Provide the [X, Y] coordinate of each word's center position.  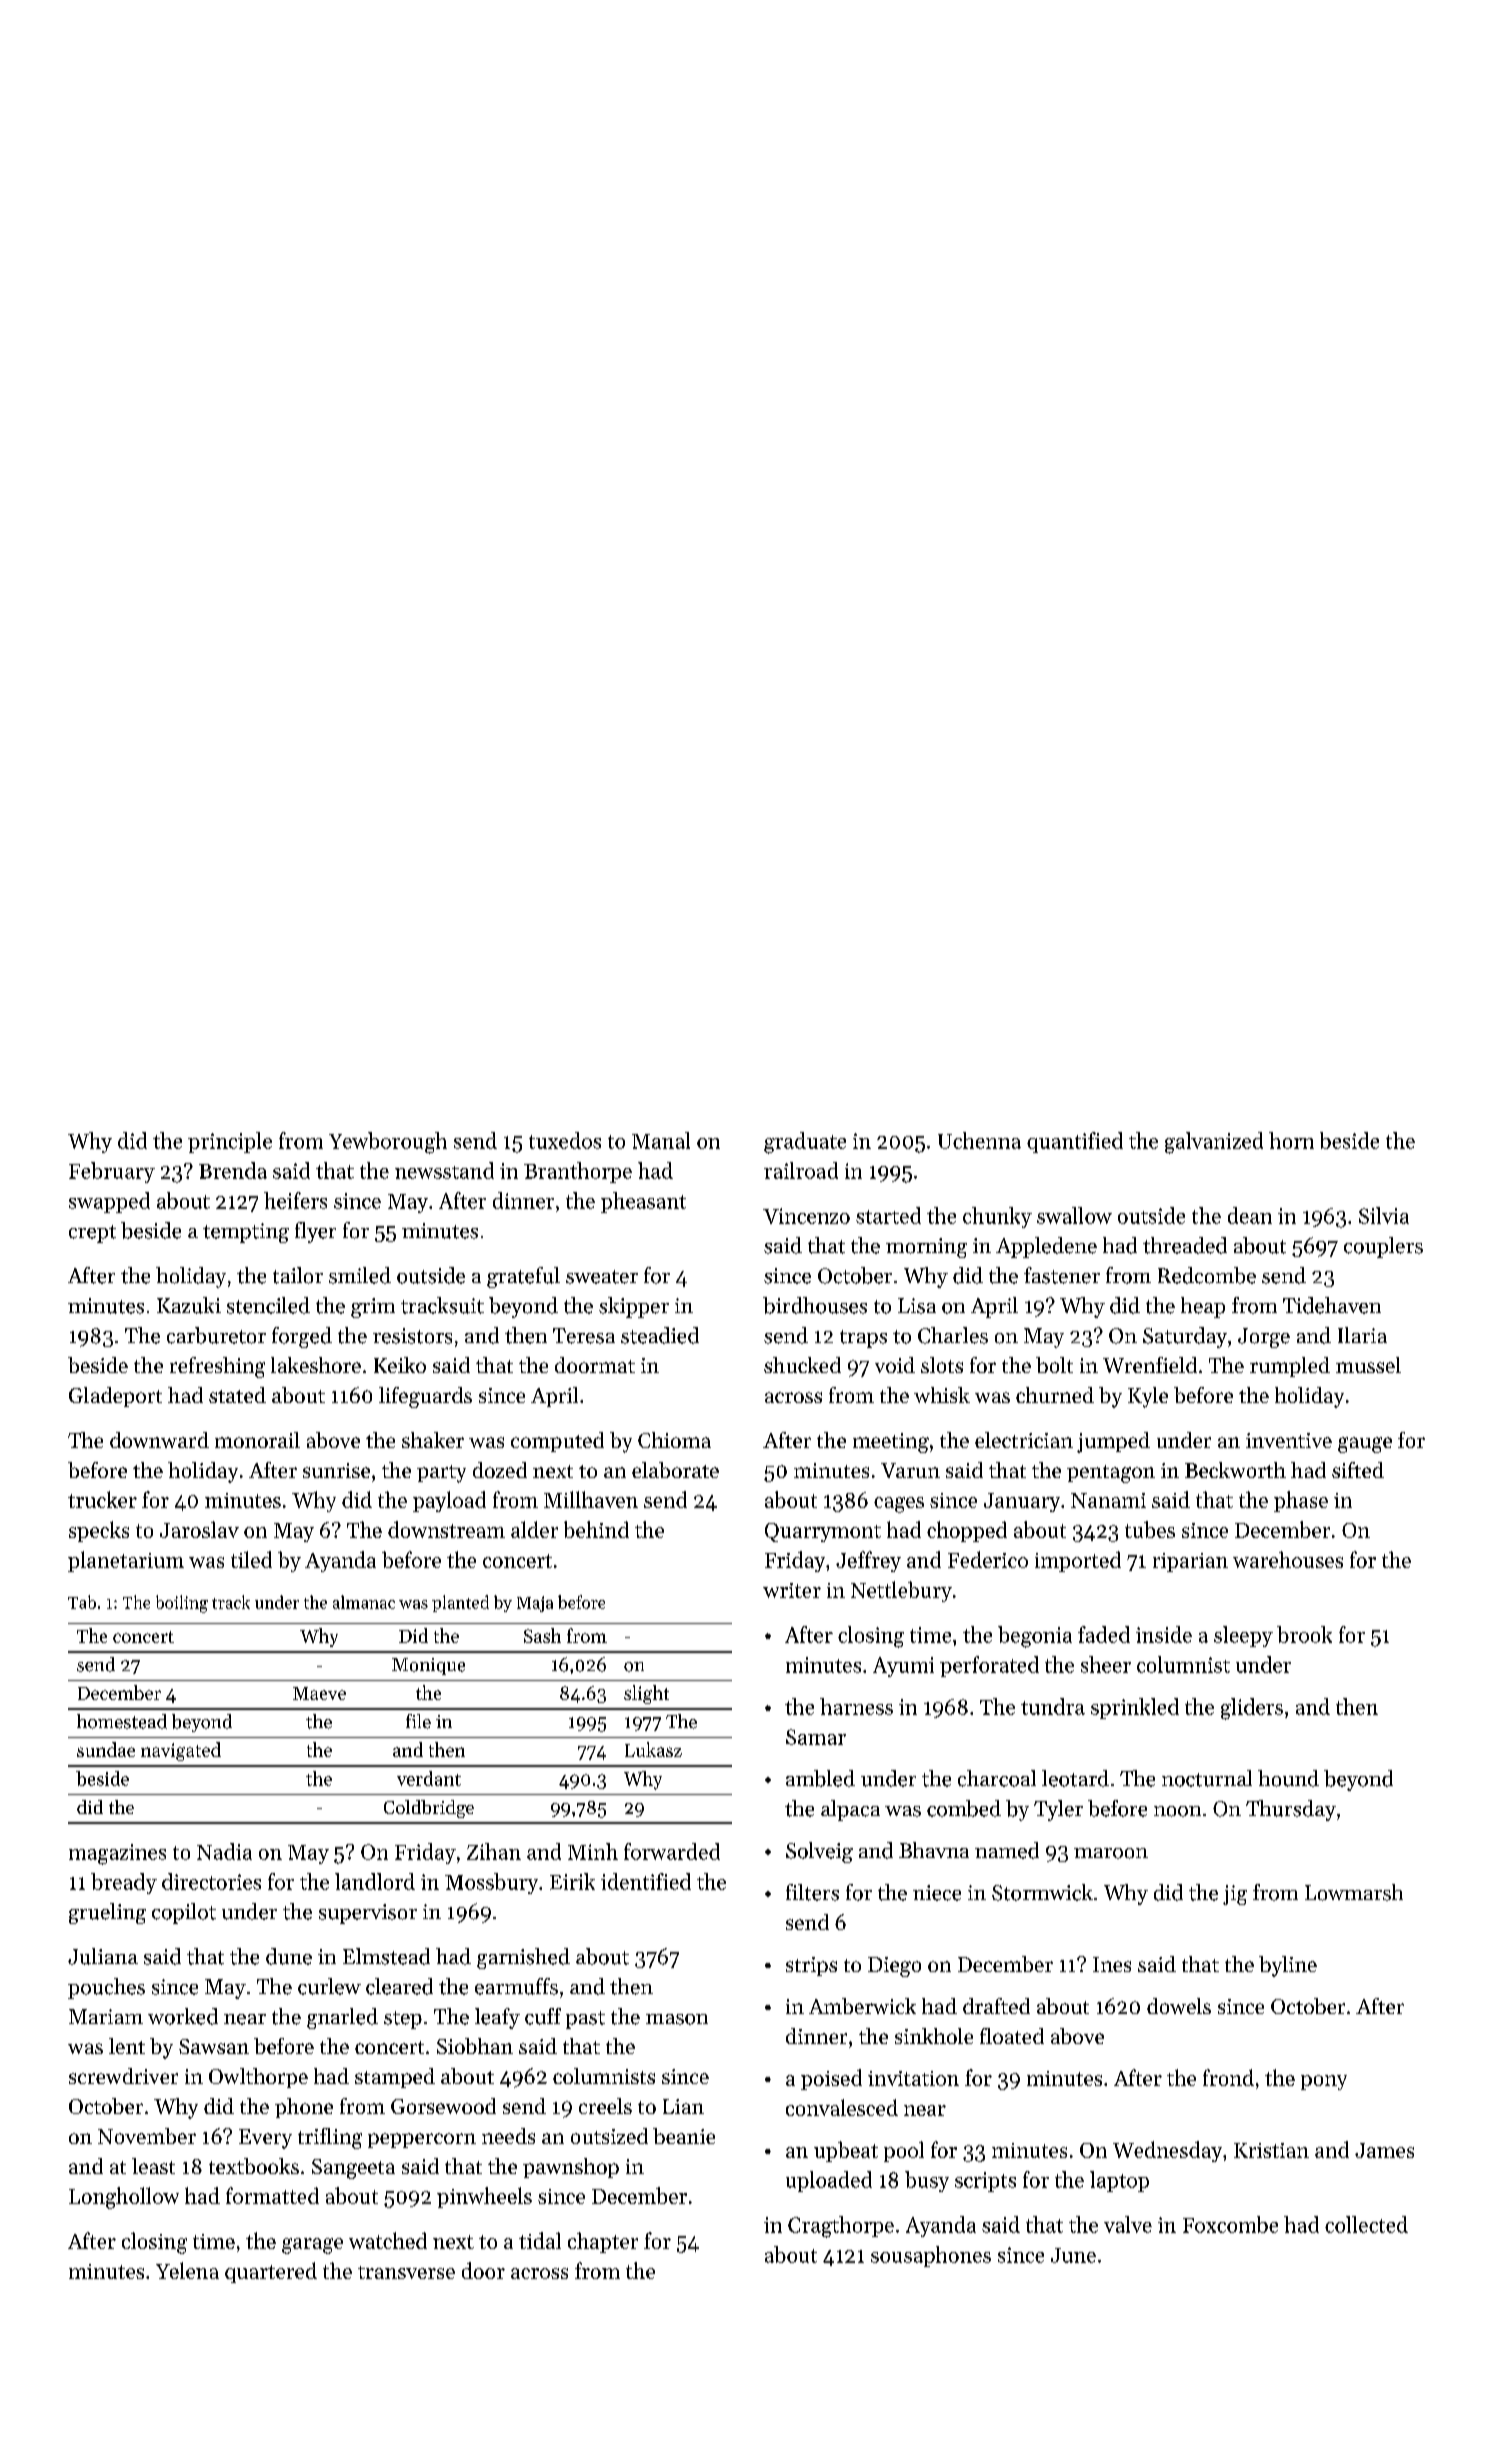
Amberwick [862, 2006]
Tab [82, 1602]
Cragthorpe [841, 2227]
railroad [801, 1170]
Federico [988, 1559]
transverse [406, 2272]
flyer [315, 1232]
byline [1288, 1966]
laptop [1119, 2181]
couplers [1383, 1247]
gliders [1252, 1709]
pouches [106, 1988]
